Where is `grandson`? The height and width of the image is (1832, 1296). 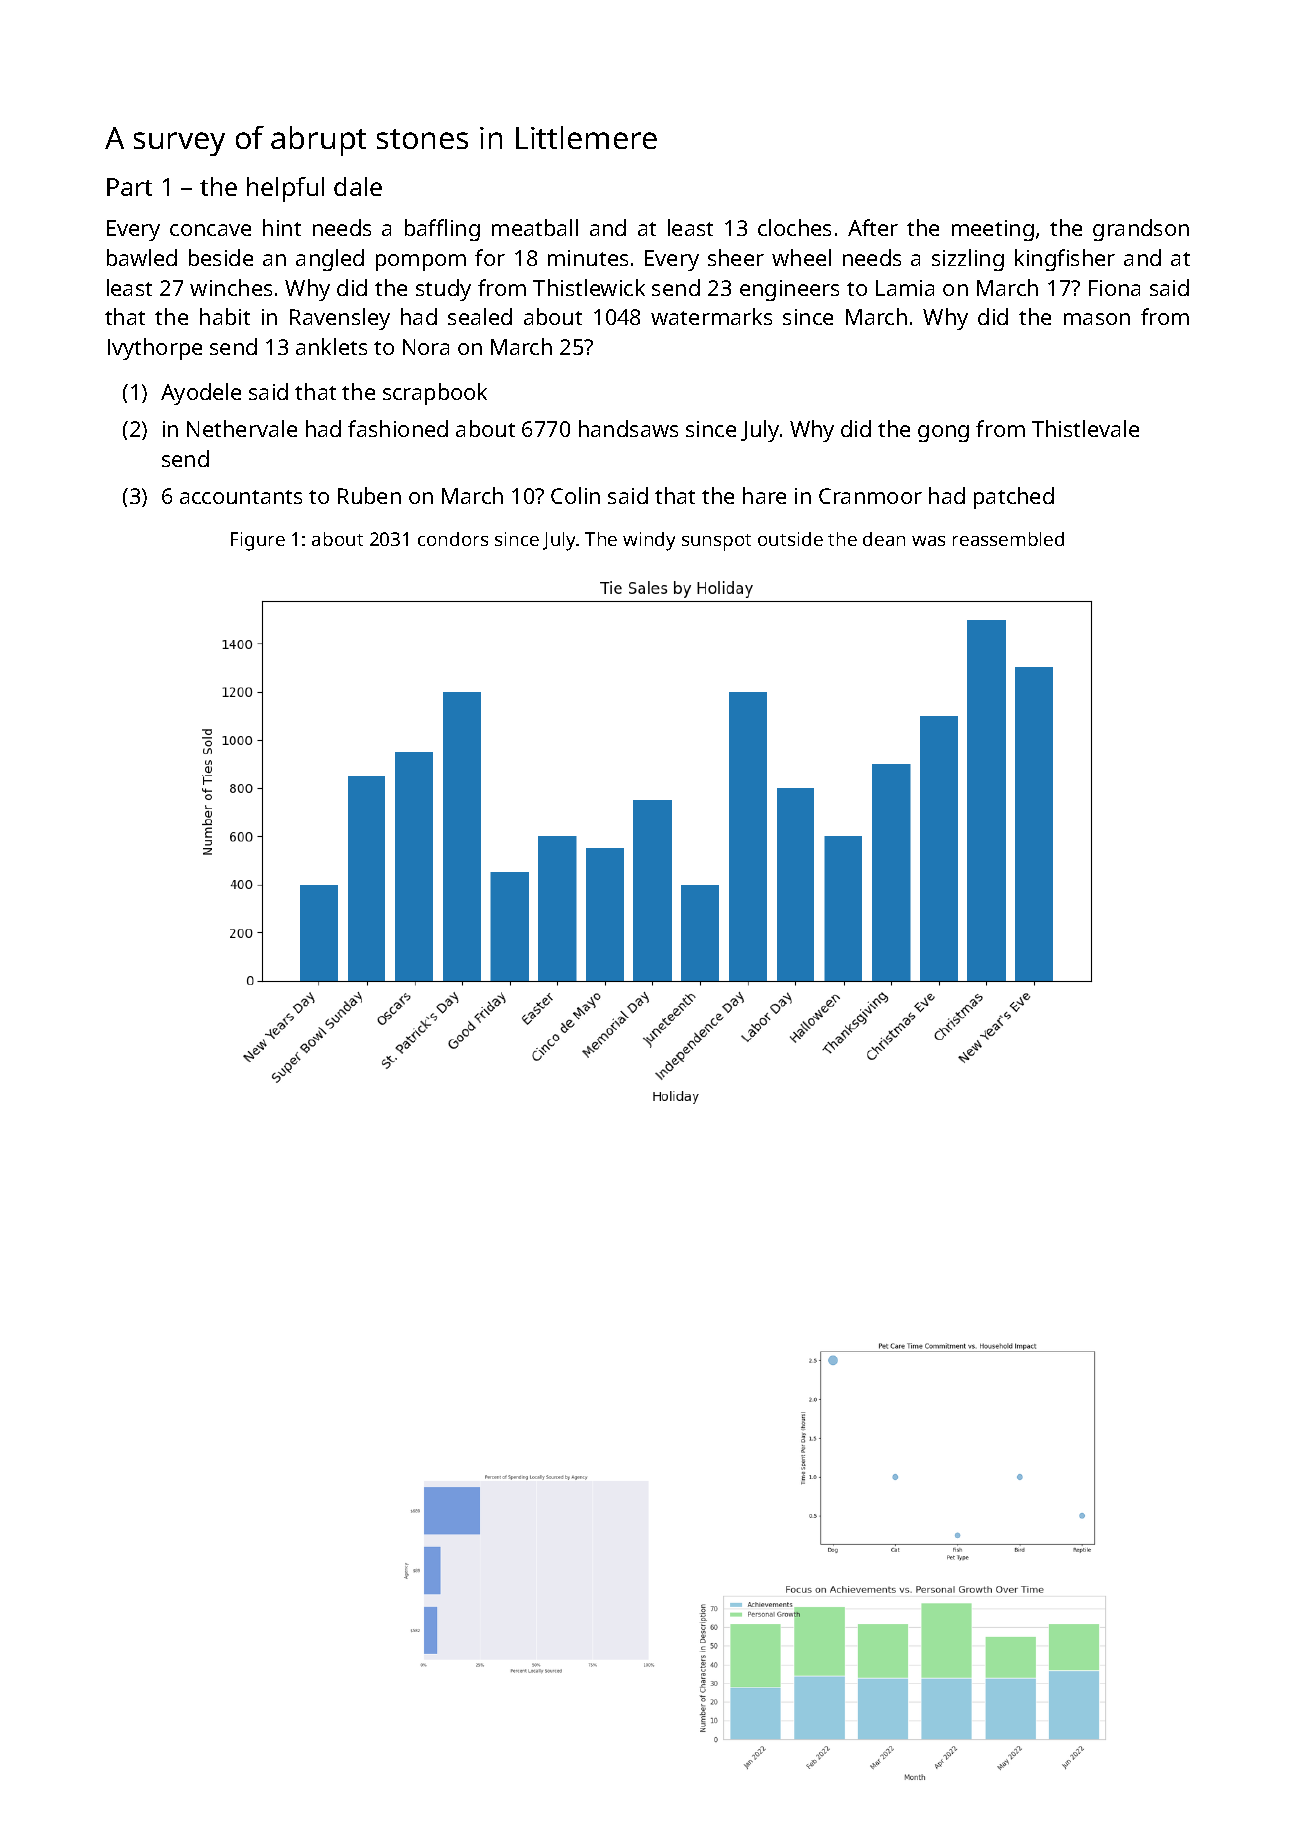 grandson is located at coordinates (1141, 230).
